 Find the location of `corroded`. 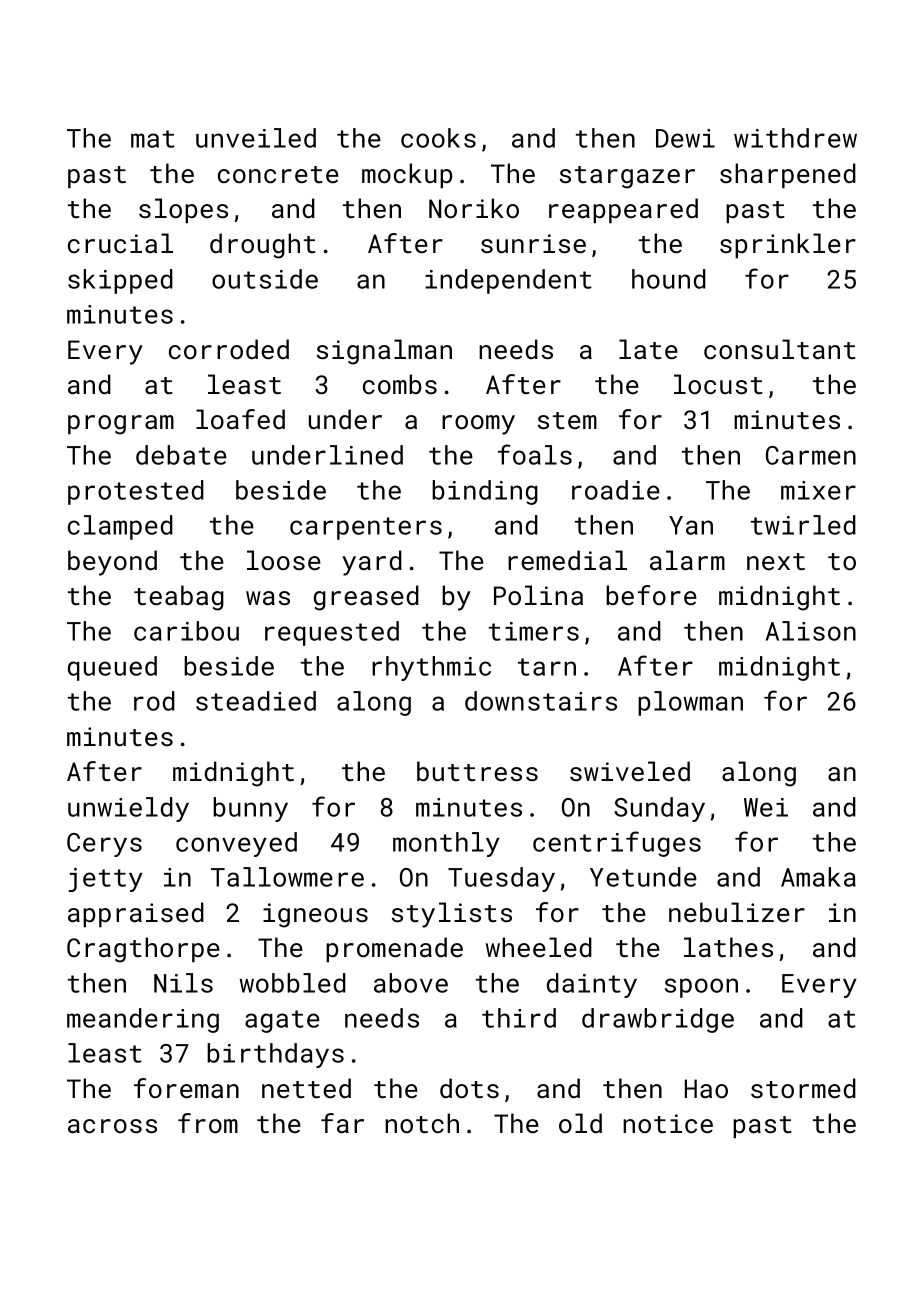

corroded is located at coordinates (229, 349).
